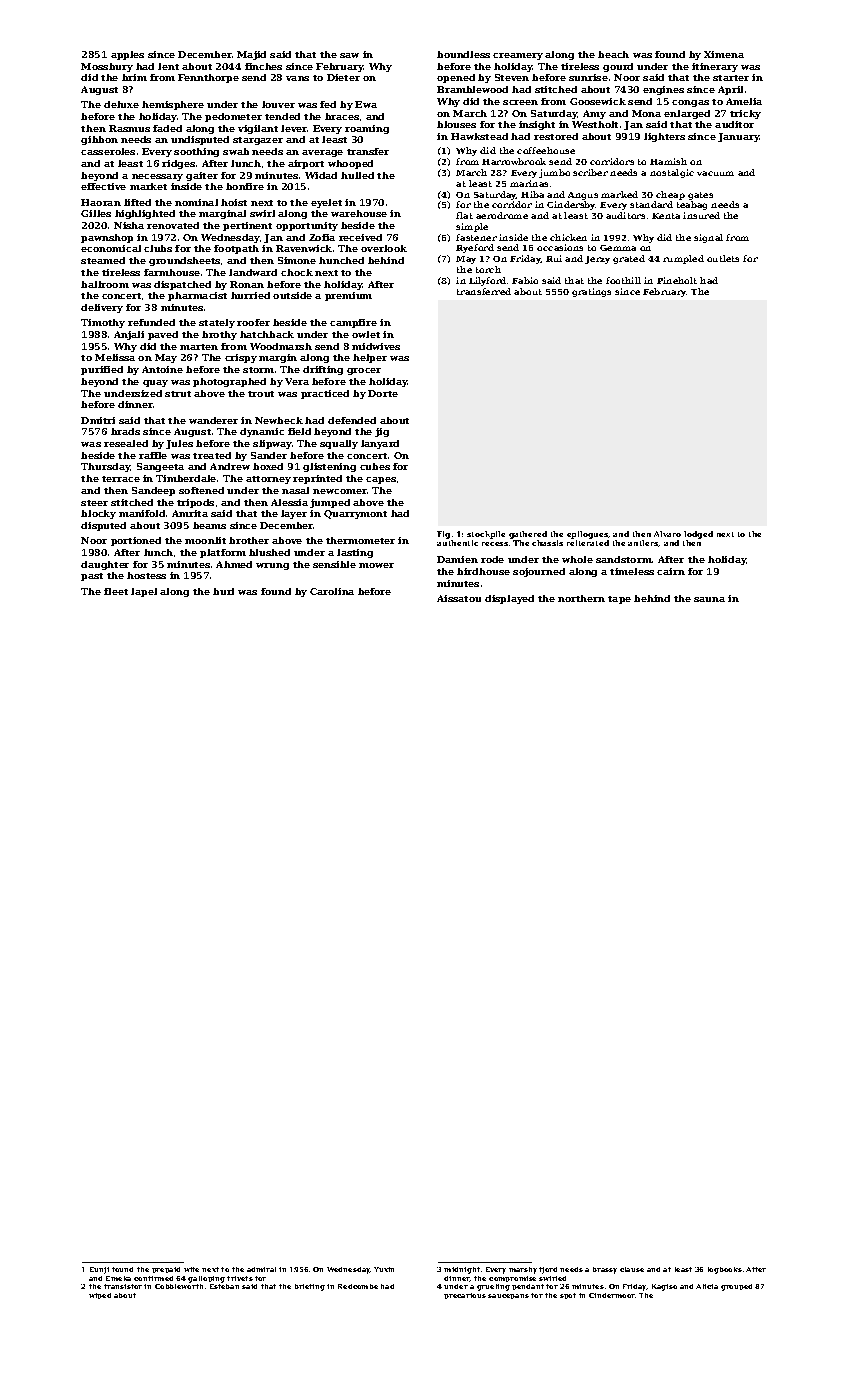 Image resolution: width=849 pixels, height=1400 pixels. I want to click on Carolina, so click(332, 591).
